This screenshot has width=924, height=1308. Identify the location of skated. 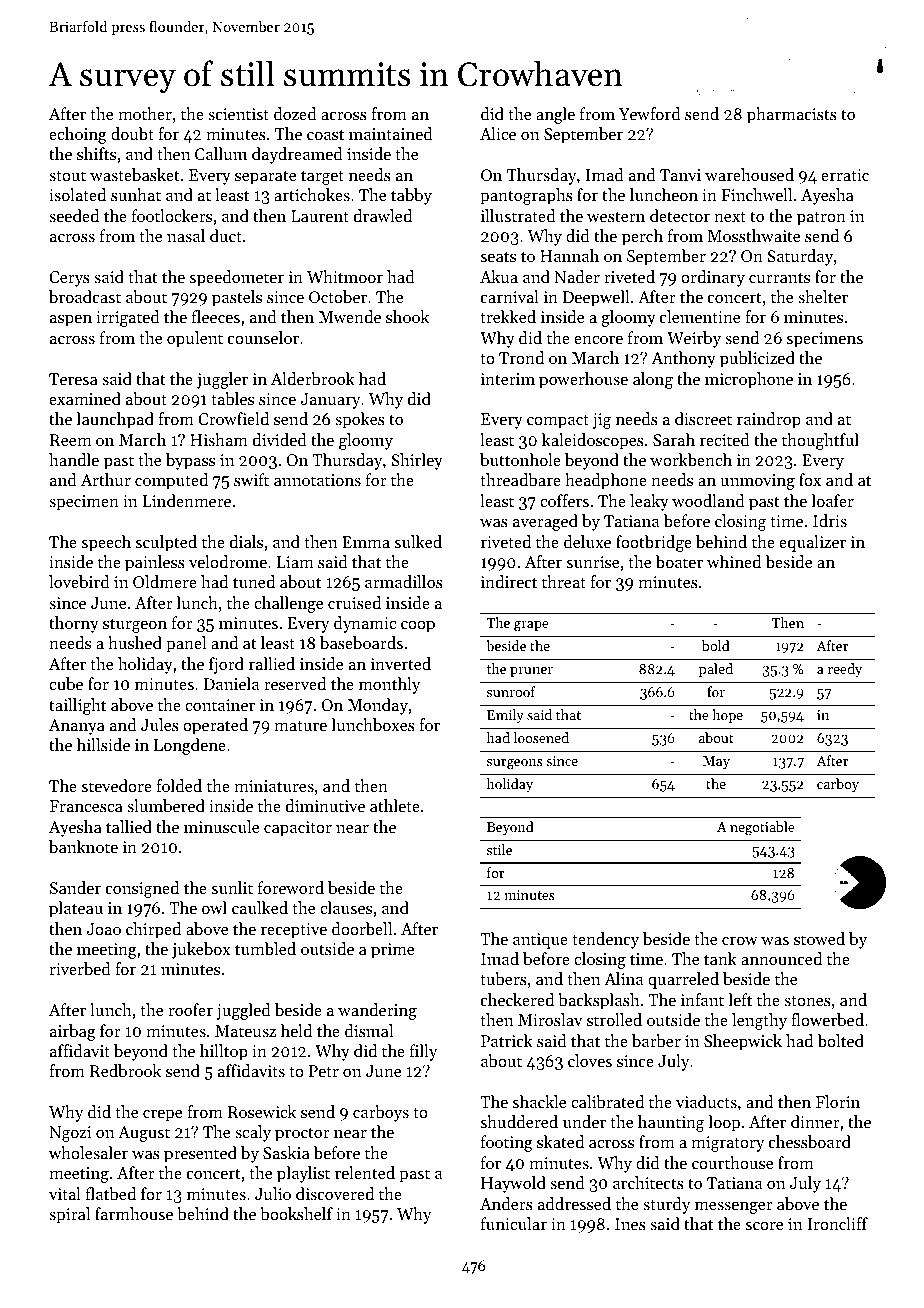
(560, 1141).
